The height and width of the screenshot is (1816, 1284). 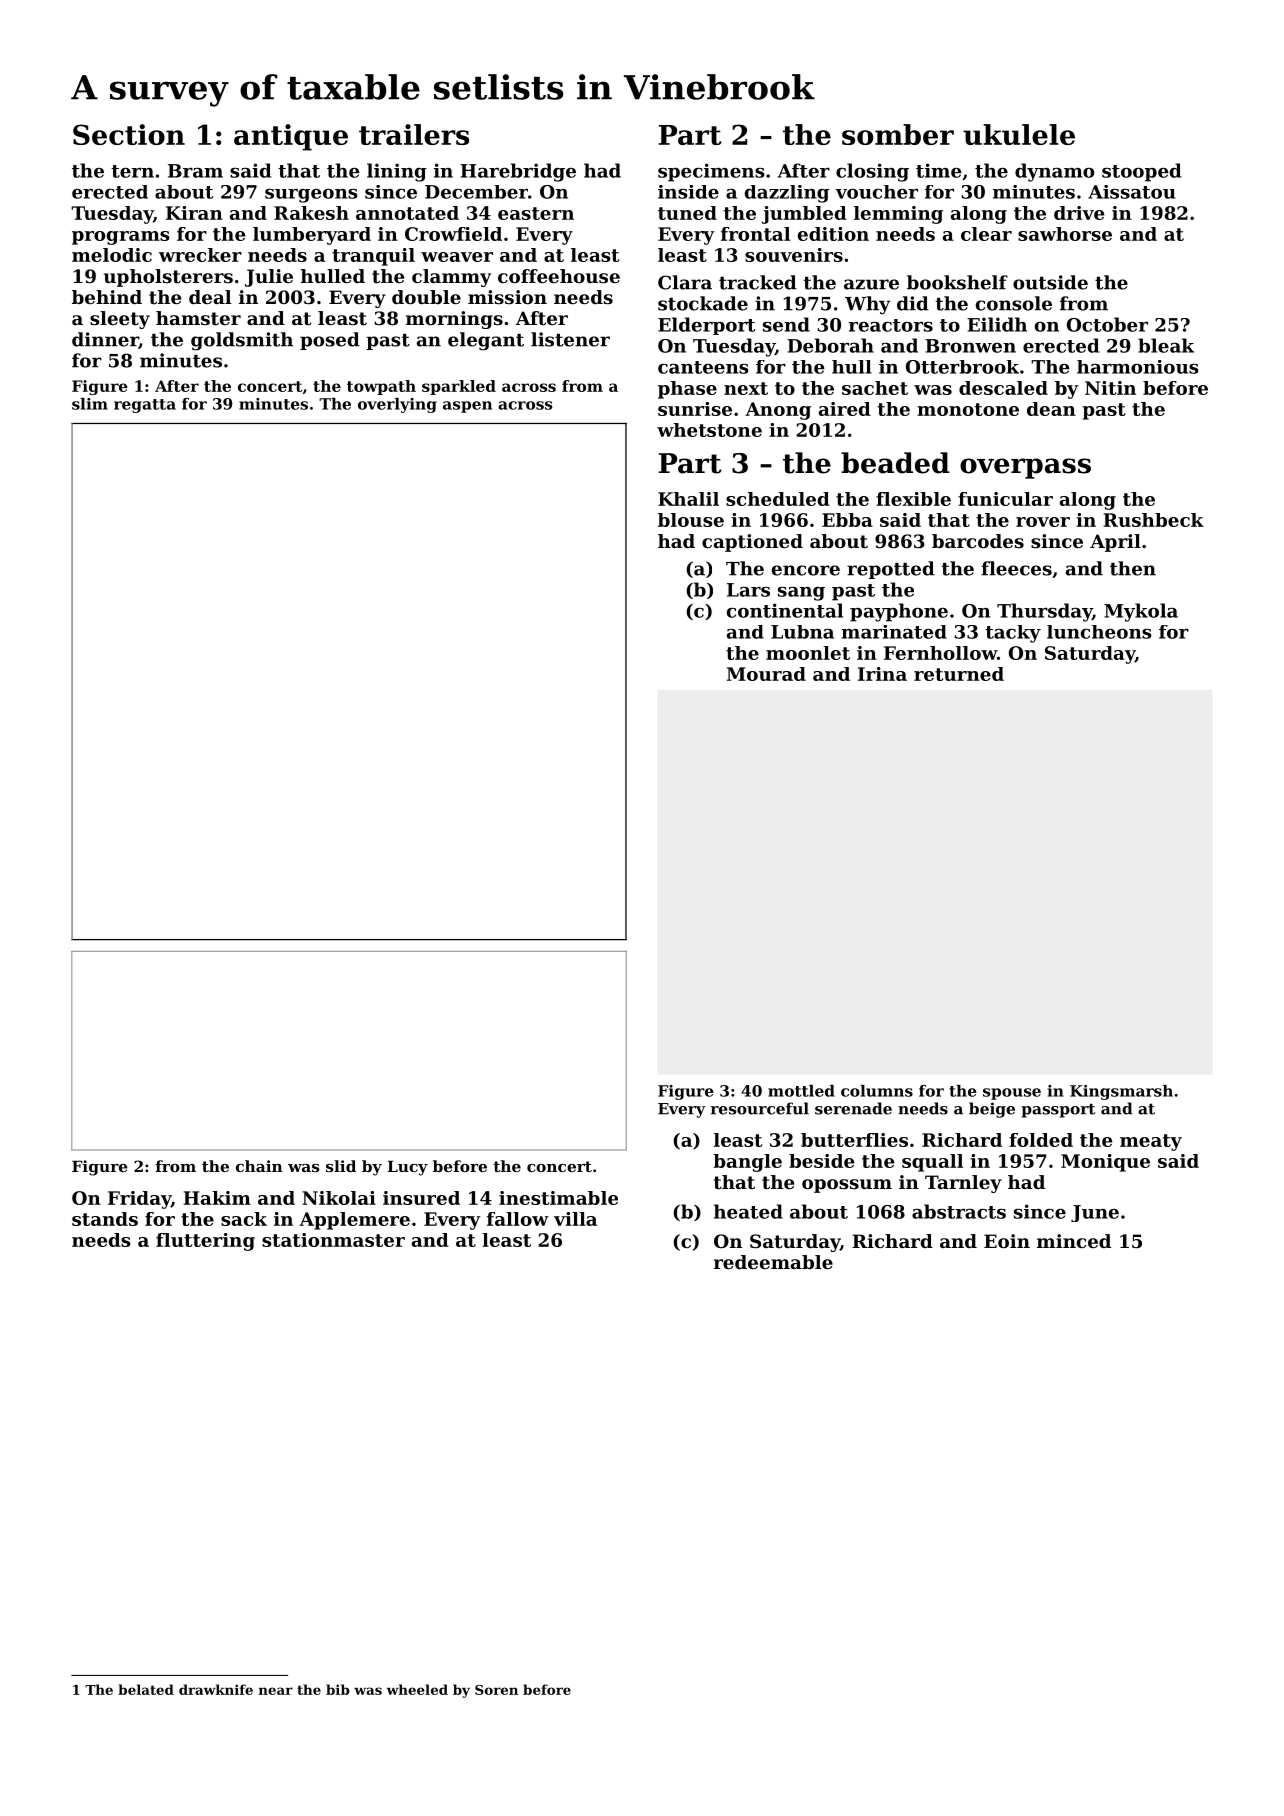 What do you see at coordinates (341, 1166) in the screenshot?
I see `slid` at bounding box center [341, 1166].
